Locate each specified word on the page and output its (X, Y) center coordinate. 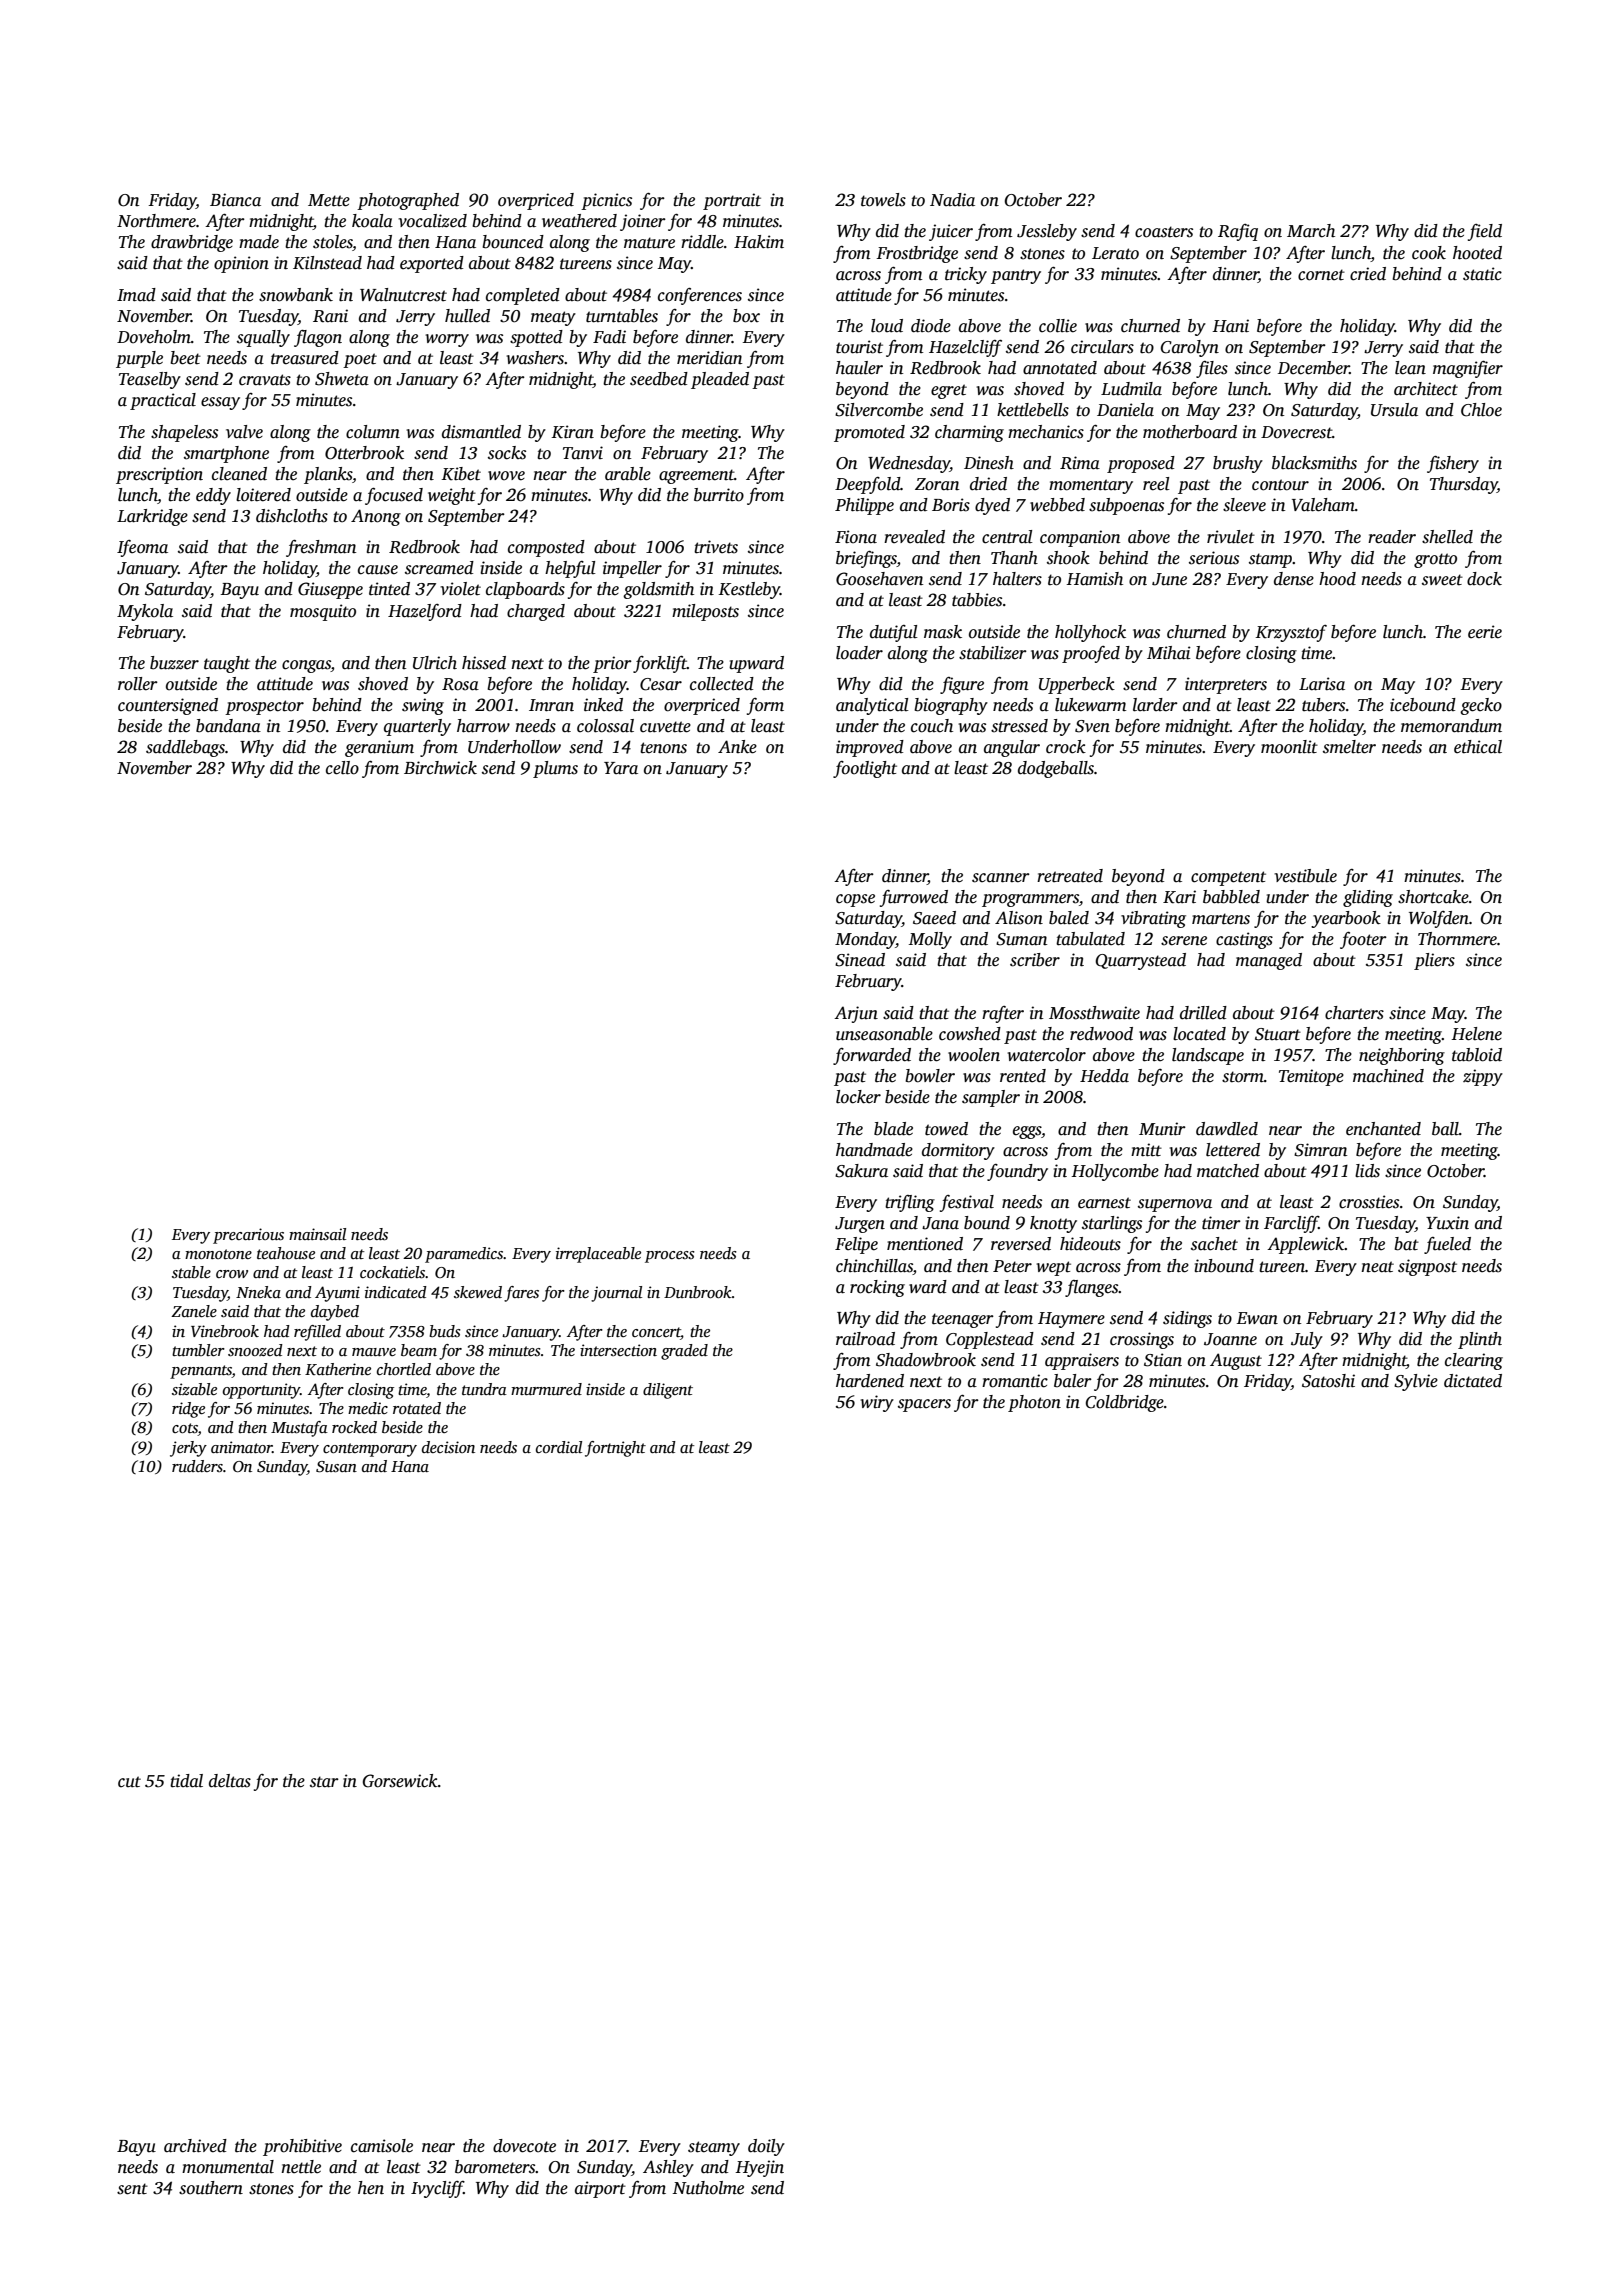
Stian (1163, 1360)
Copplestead (990, 1340)
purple (139, 359)
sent (132, 2189)
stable (191, 1272)
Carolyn (1190, 348)
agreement (697, 476)
